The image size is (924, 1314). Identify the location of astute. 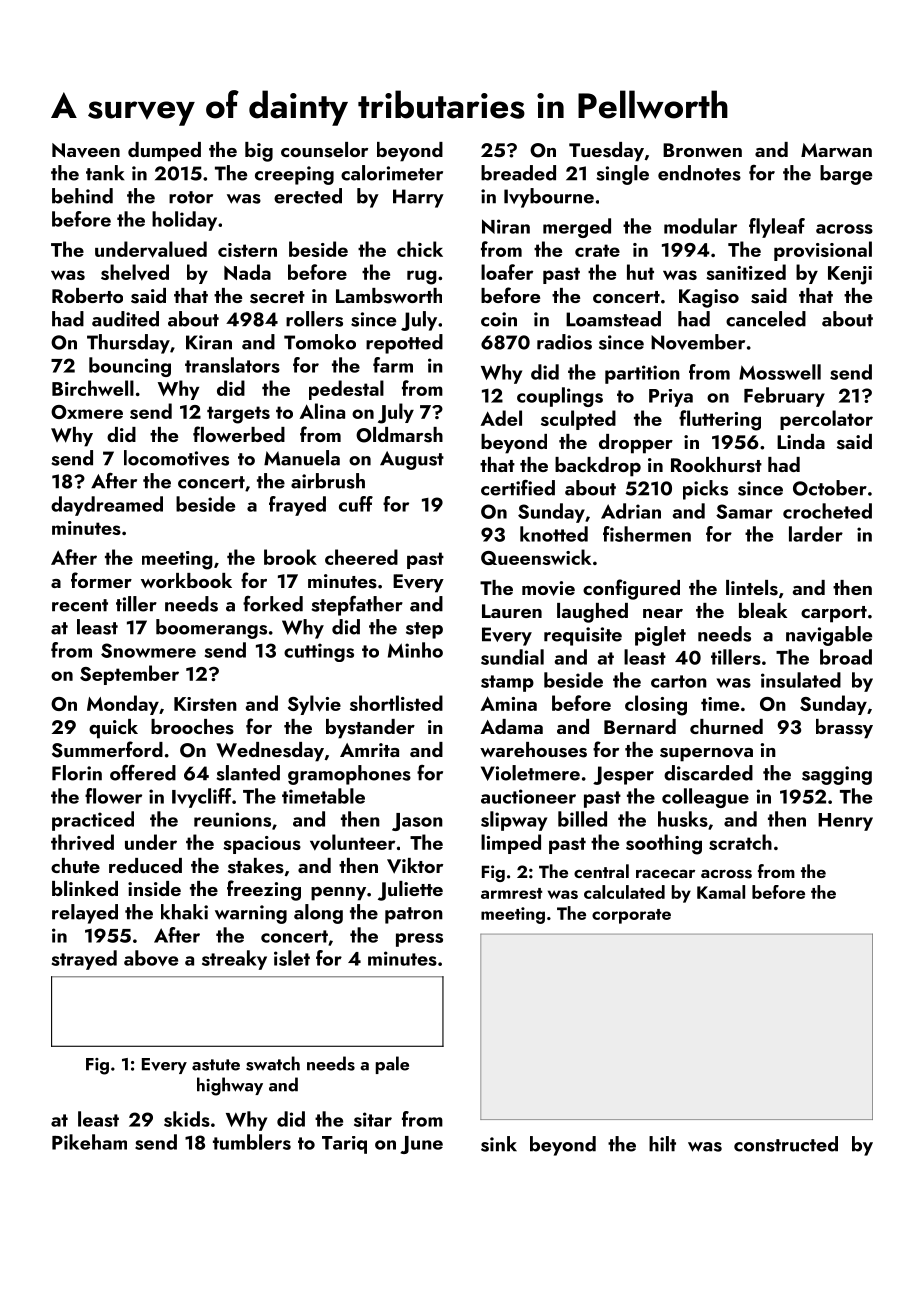
(216, 1065).
